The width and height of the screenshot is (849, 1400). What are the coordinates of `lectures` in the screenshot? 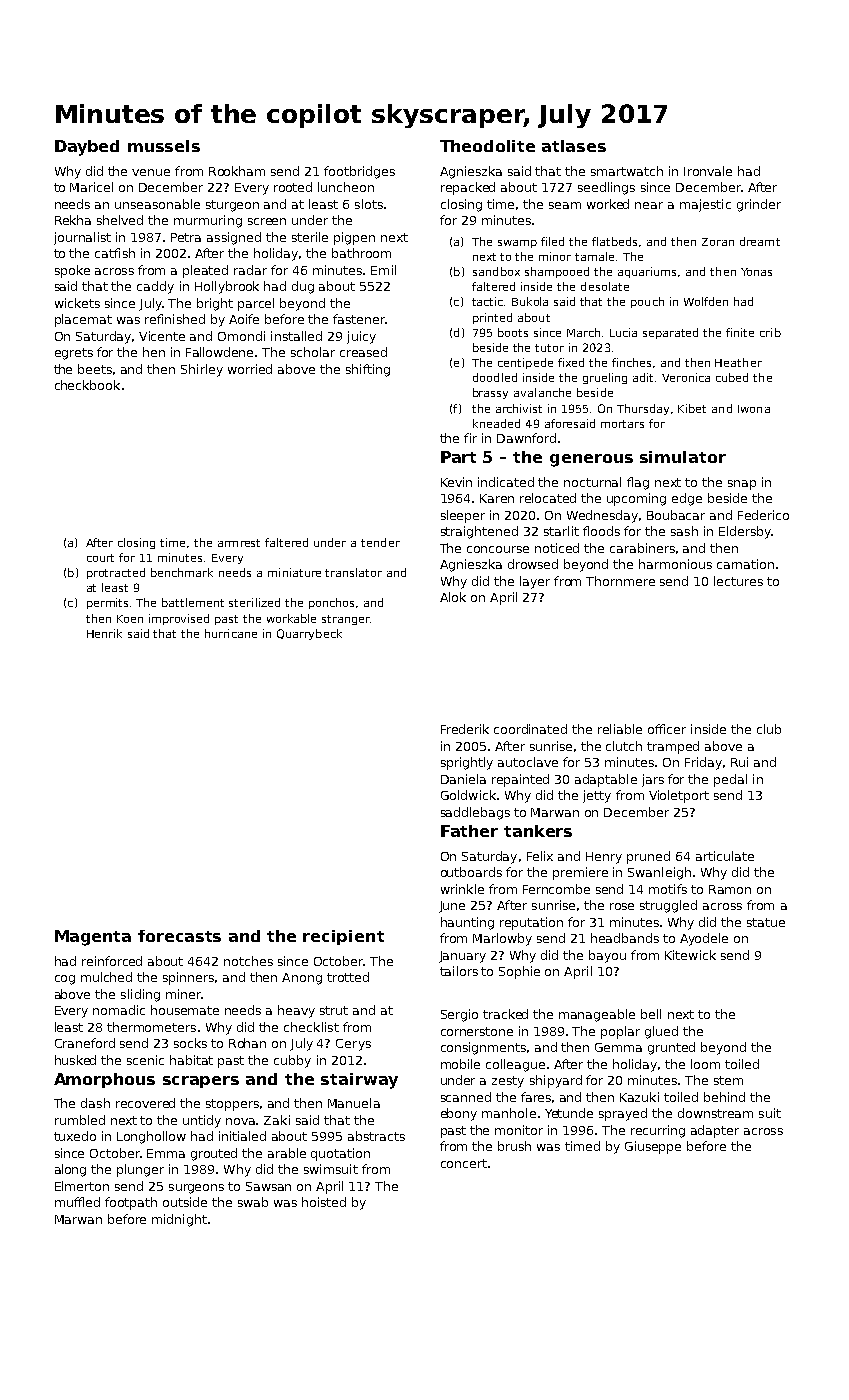 It's located at (738, 581).
